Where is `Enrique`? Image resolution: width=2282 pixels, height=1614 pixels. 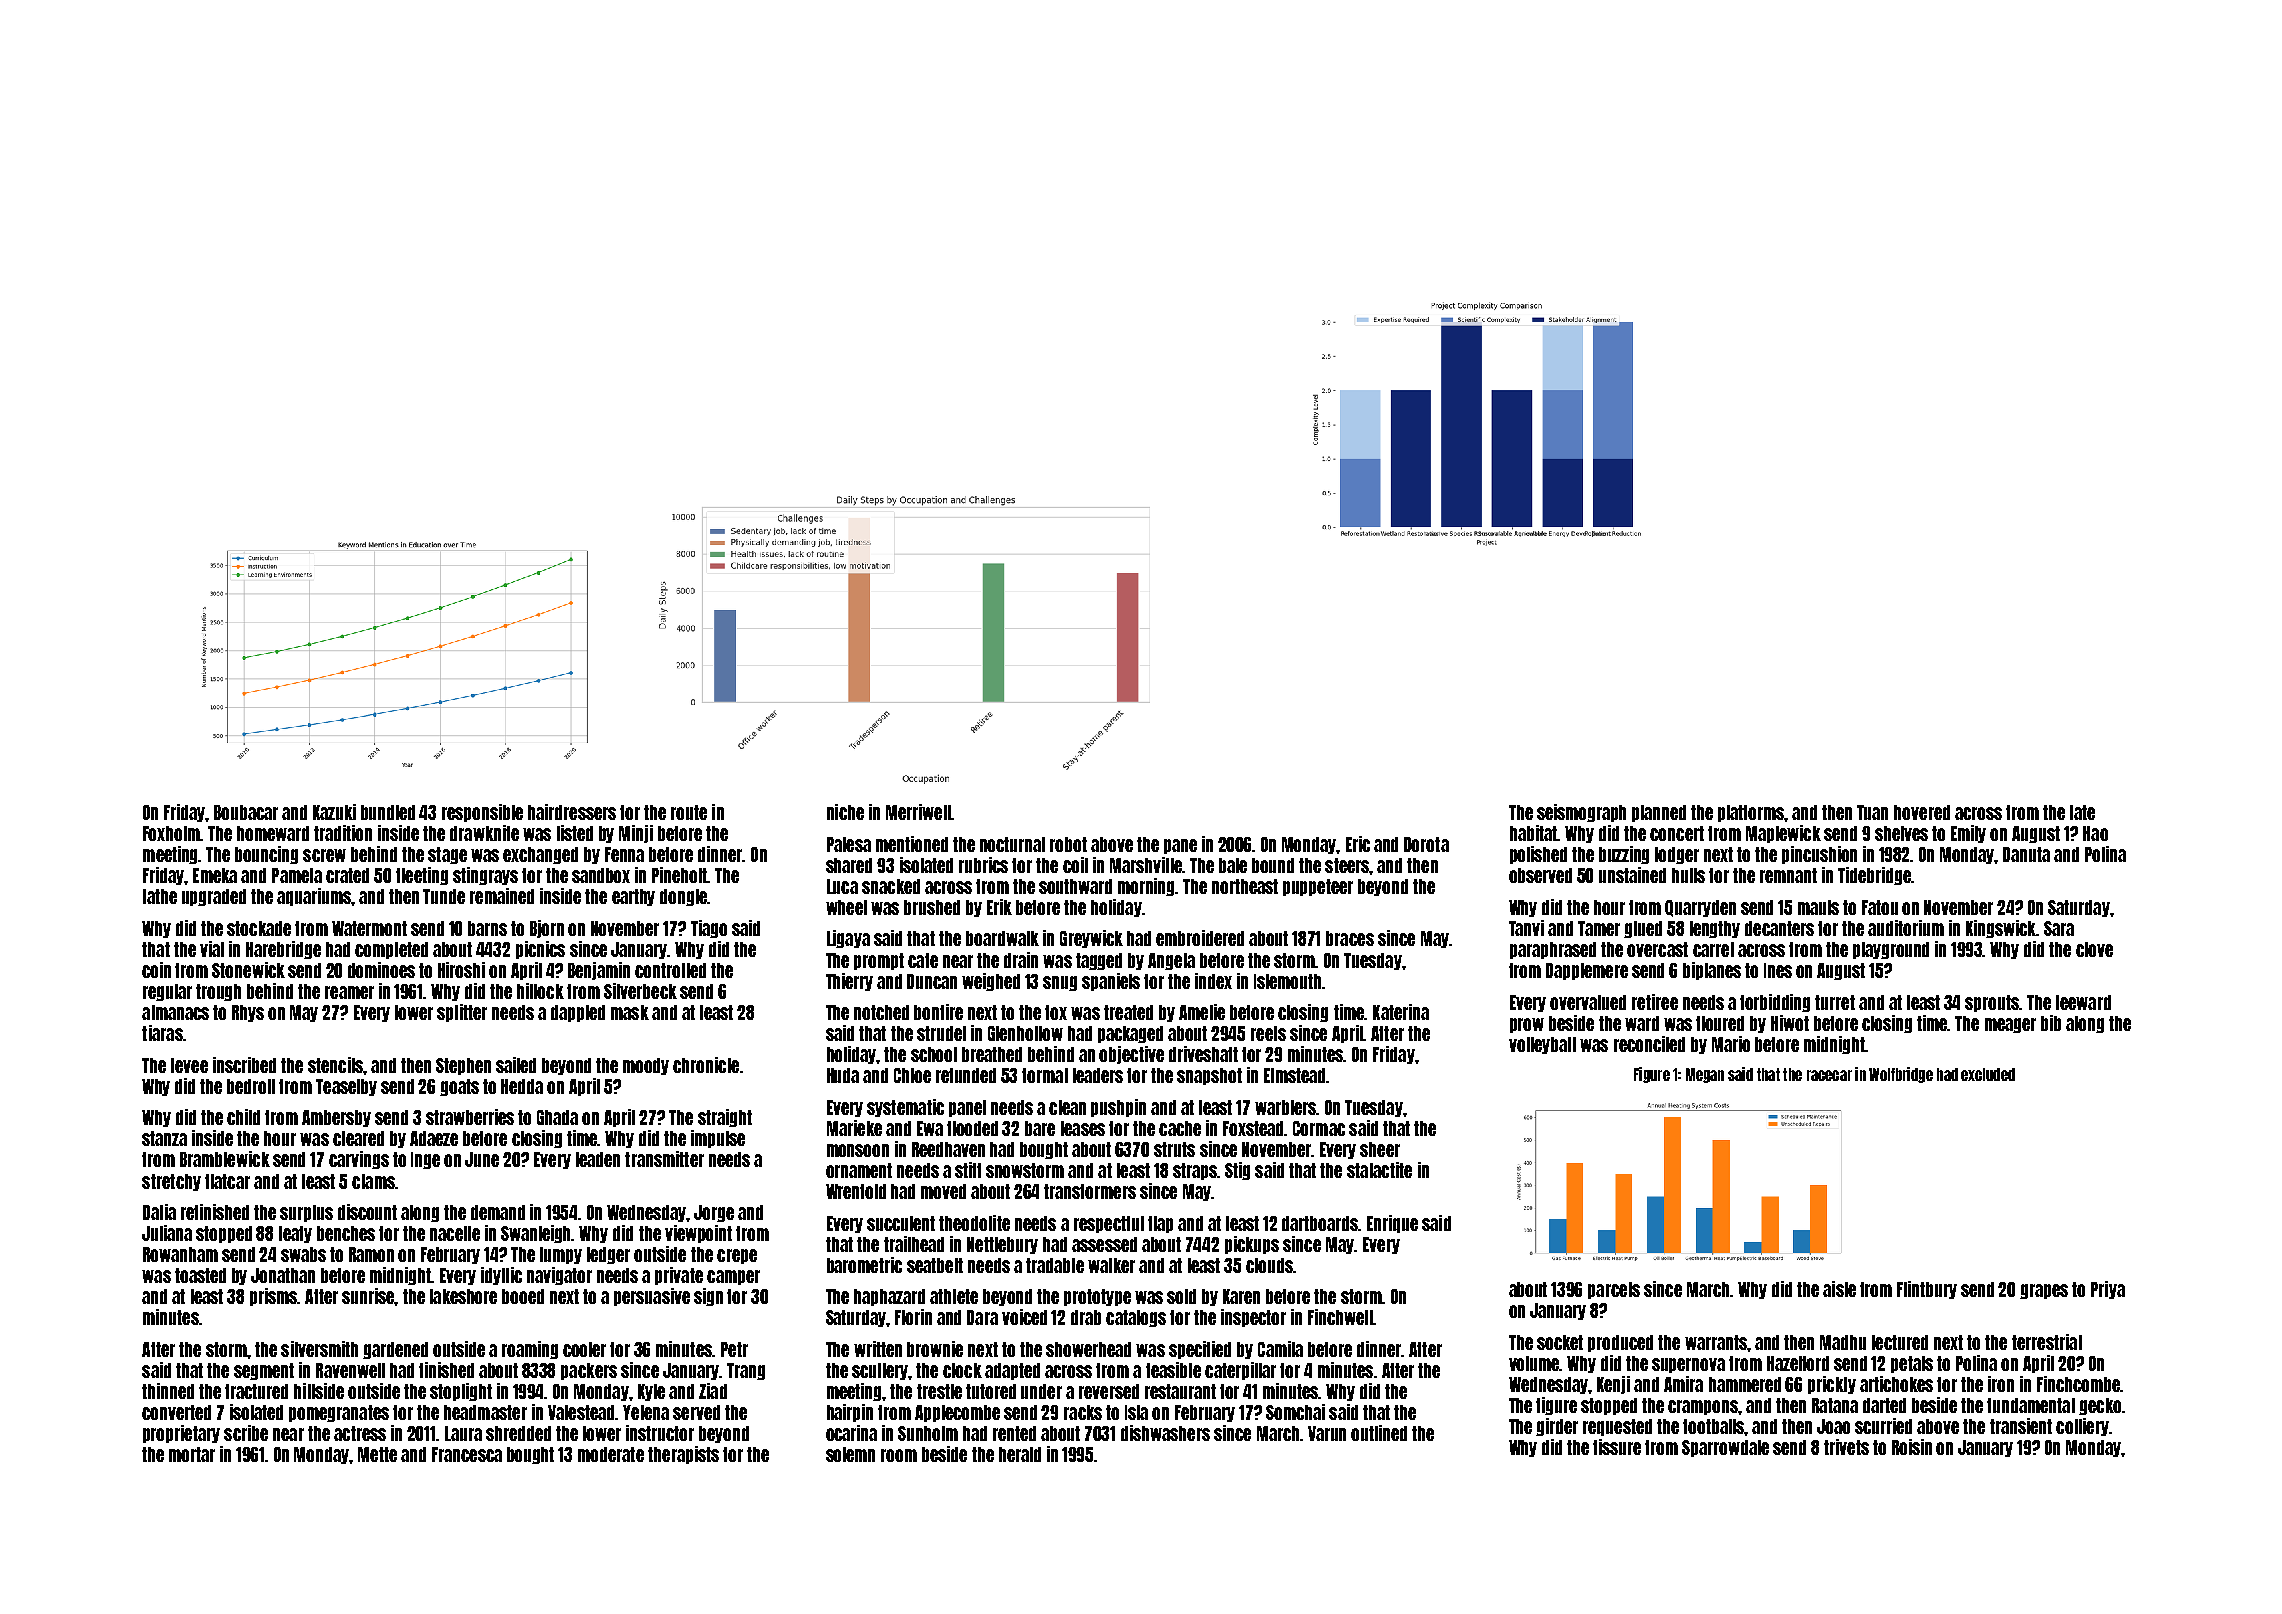 Enrique is located at coordinates (1392, 1224).
